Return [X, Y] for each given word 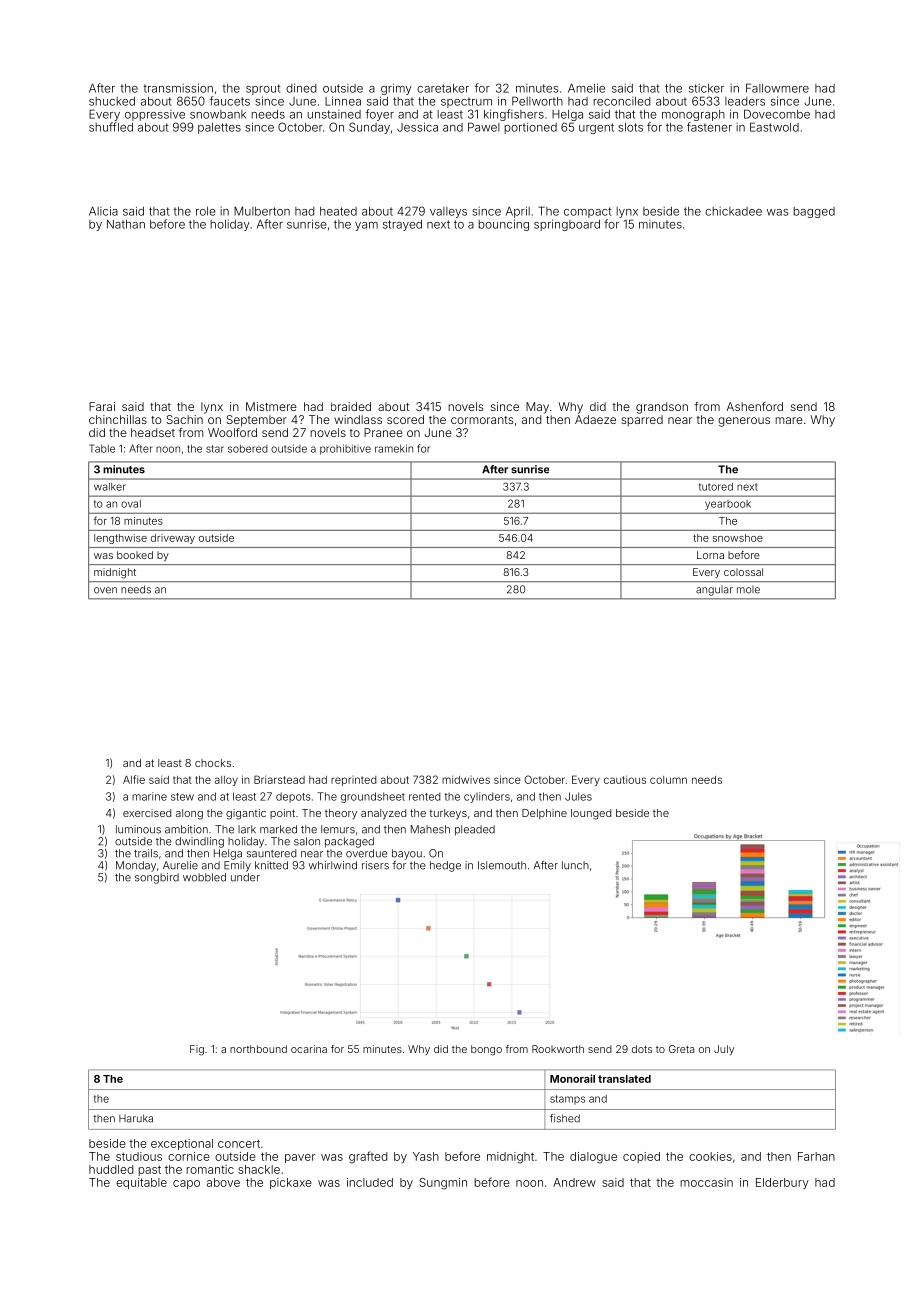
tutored [716, 487]
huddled [111, 1169]
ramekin [394, 448]
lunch [575, 865]
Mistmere [271, 406]
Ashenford [755, 406]
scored [405, 419]
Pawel [484, 127]
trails [146, 853]
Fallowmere [777, 88]
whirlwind [333, 865]
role [206, 211]
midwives [466, 779]
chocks [213, 763]
